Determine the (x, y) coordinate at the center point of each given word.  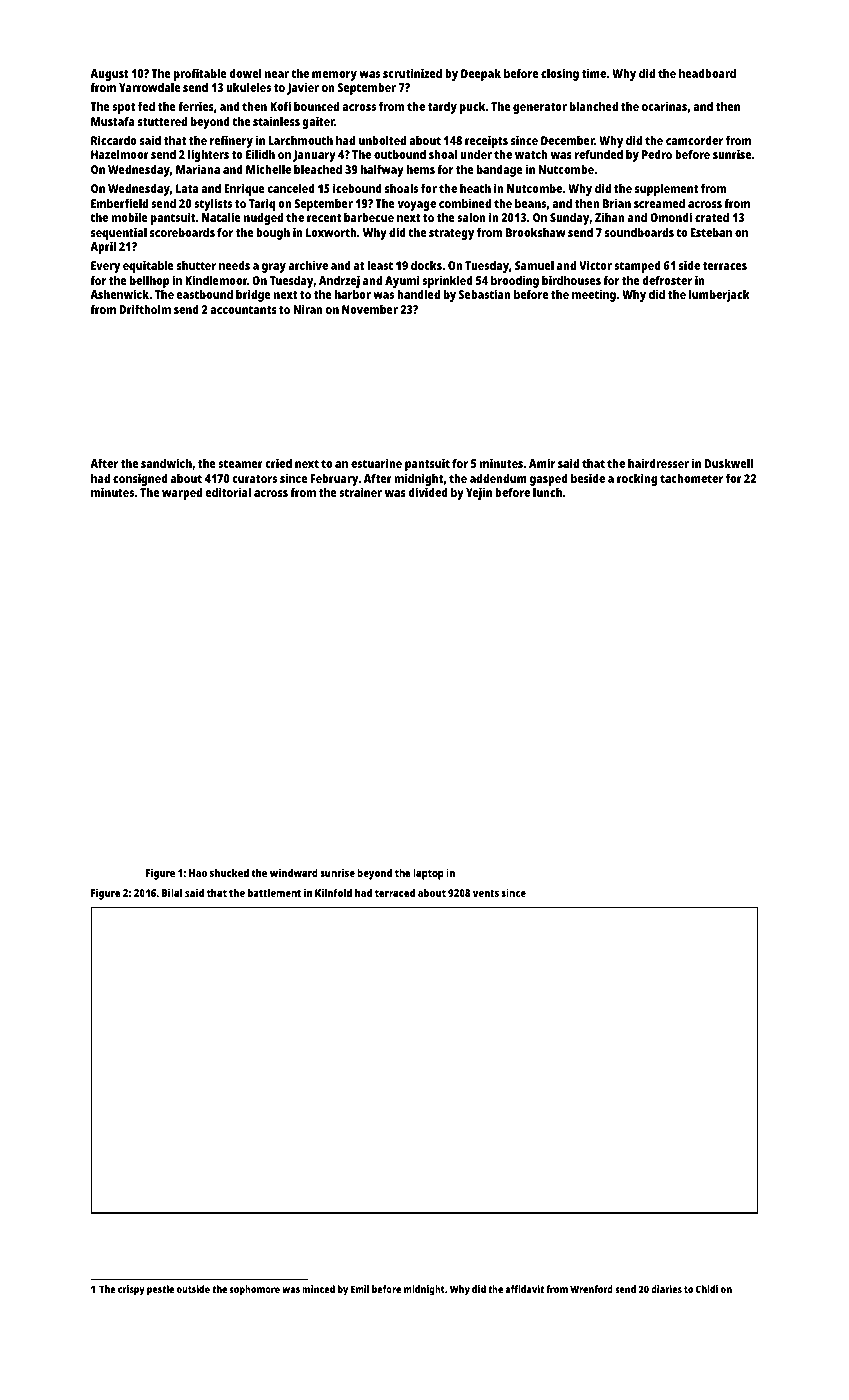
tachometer (691, 478)
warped (182, 494)
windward (294, 872)
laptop (428, 874)
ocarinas (664, 106)
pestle (160, 1290)
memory (334, 76)
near (277, 74)
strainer (360, 492)
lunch (547, 492)
